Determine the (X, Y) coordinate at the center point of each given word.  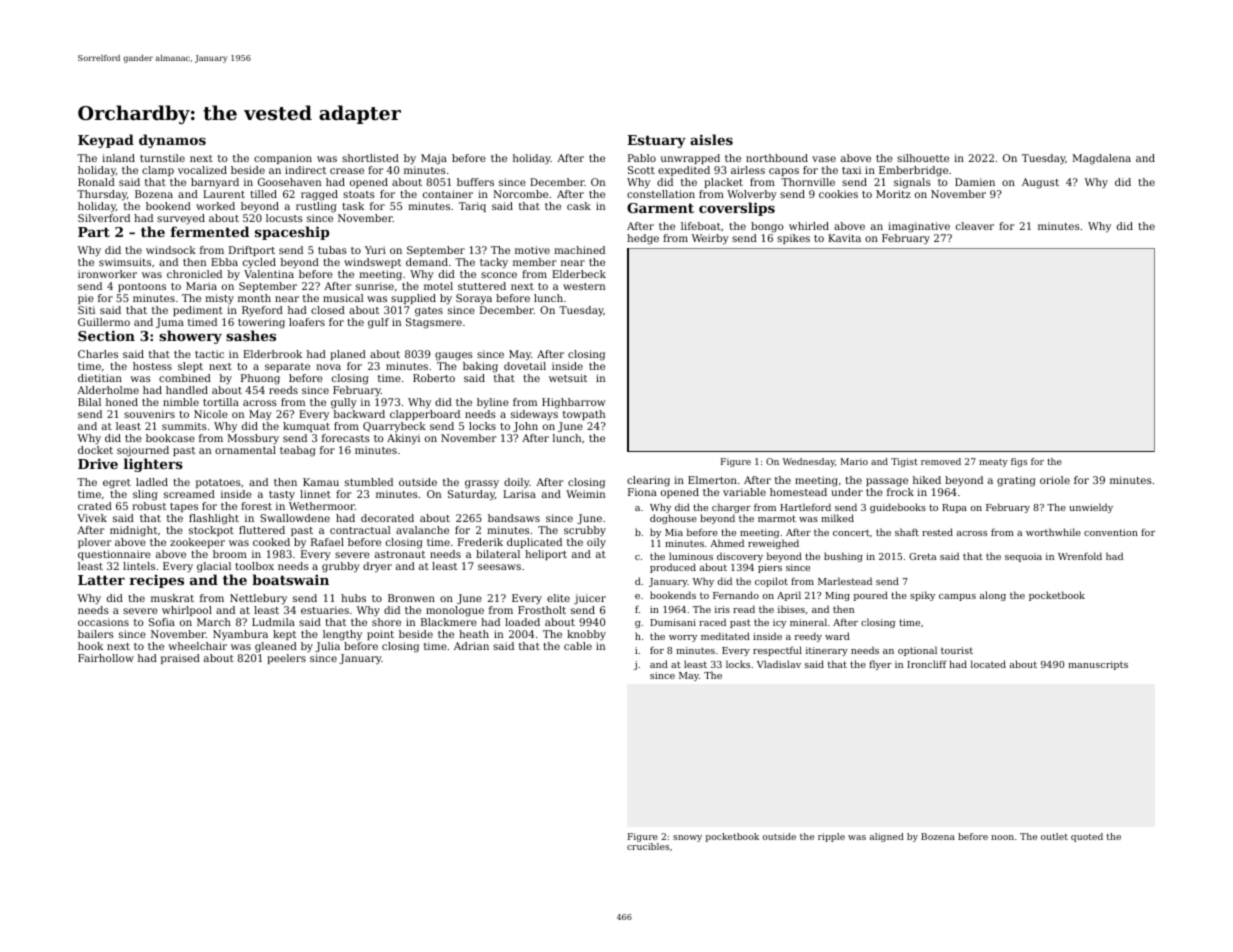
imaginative (919, 227)
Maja (434, 159)
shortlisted (370, 158)
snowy (687, 838)
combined (185, 378)
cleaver (975, 226)
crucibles (648, 846)
